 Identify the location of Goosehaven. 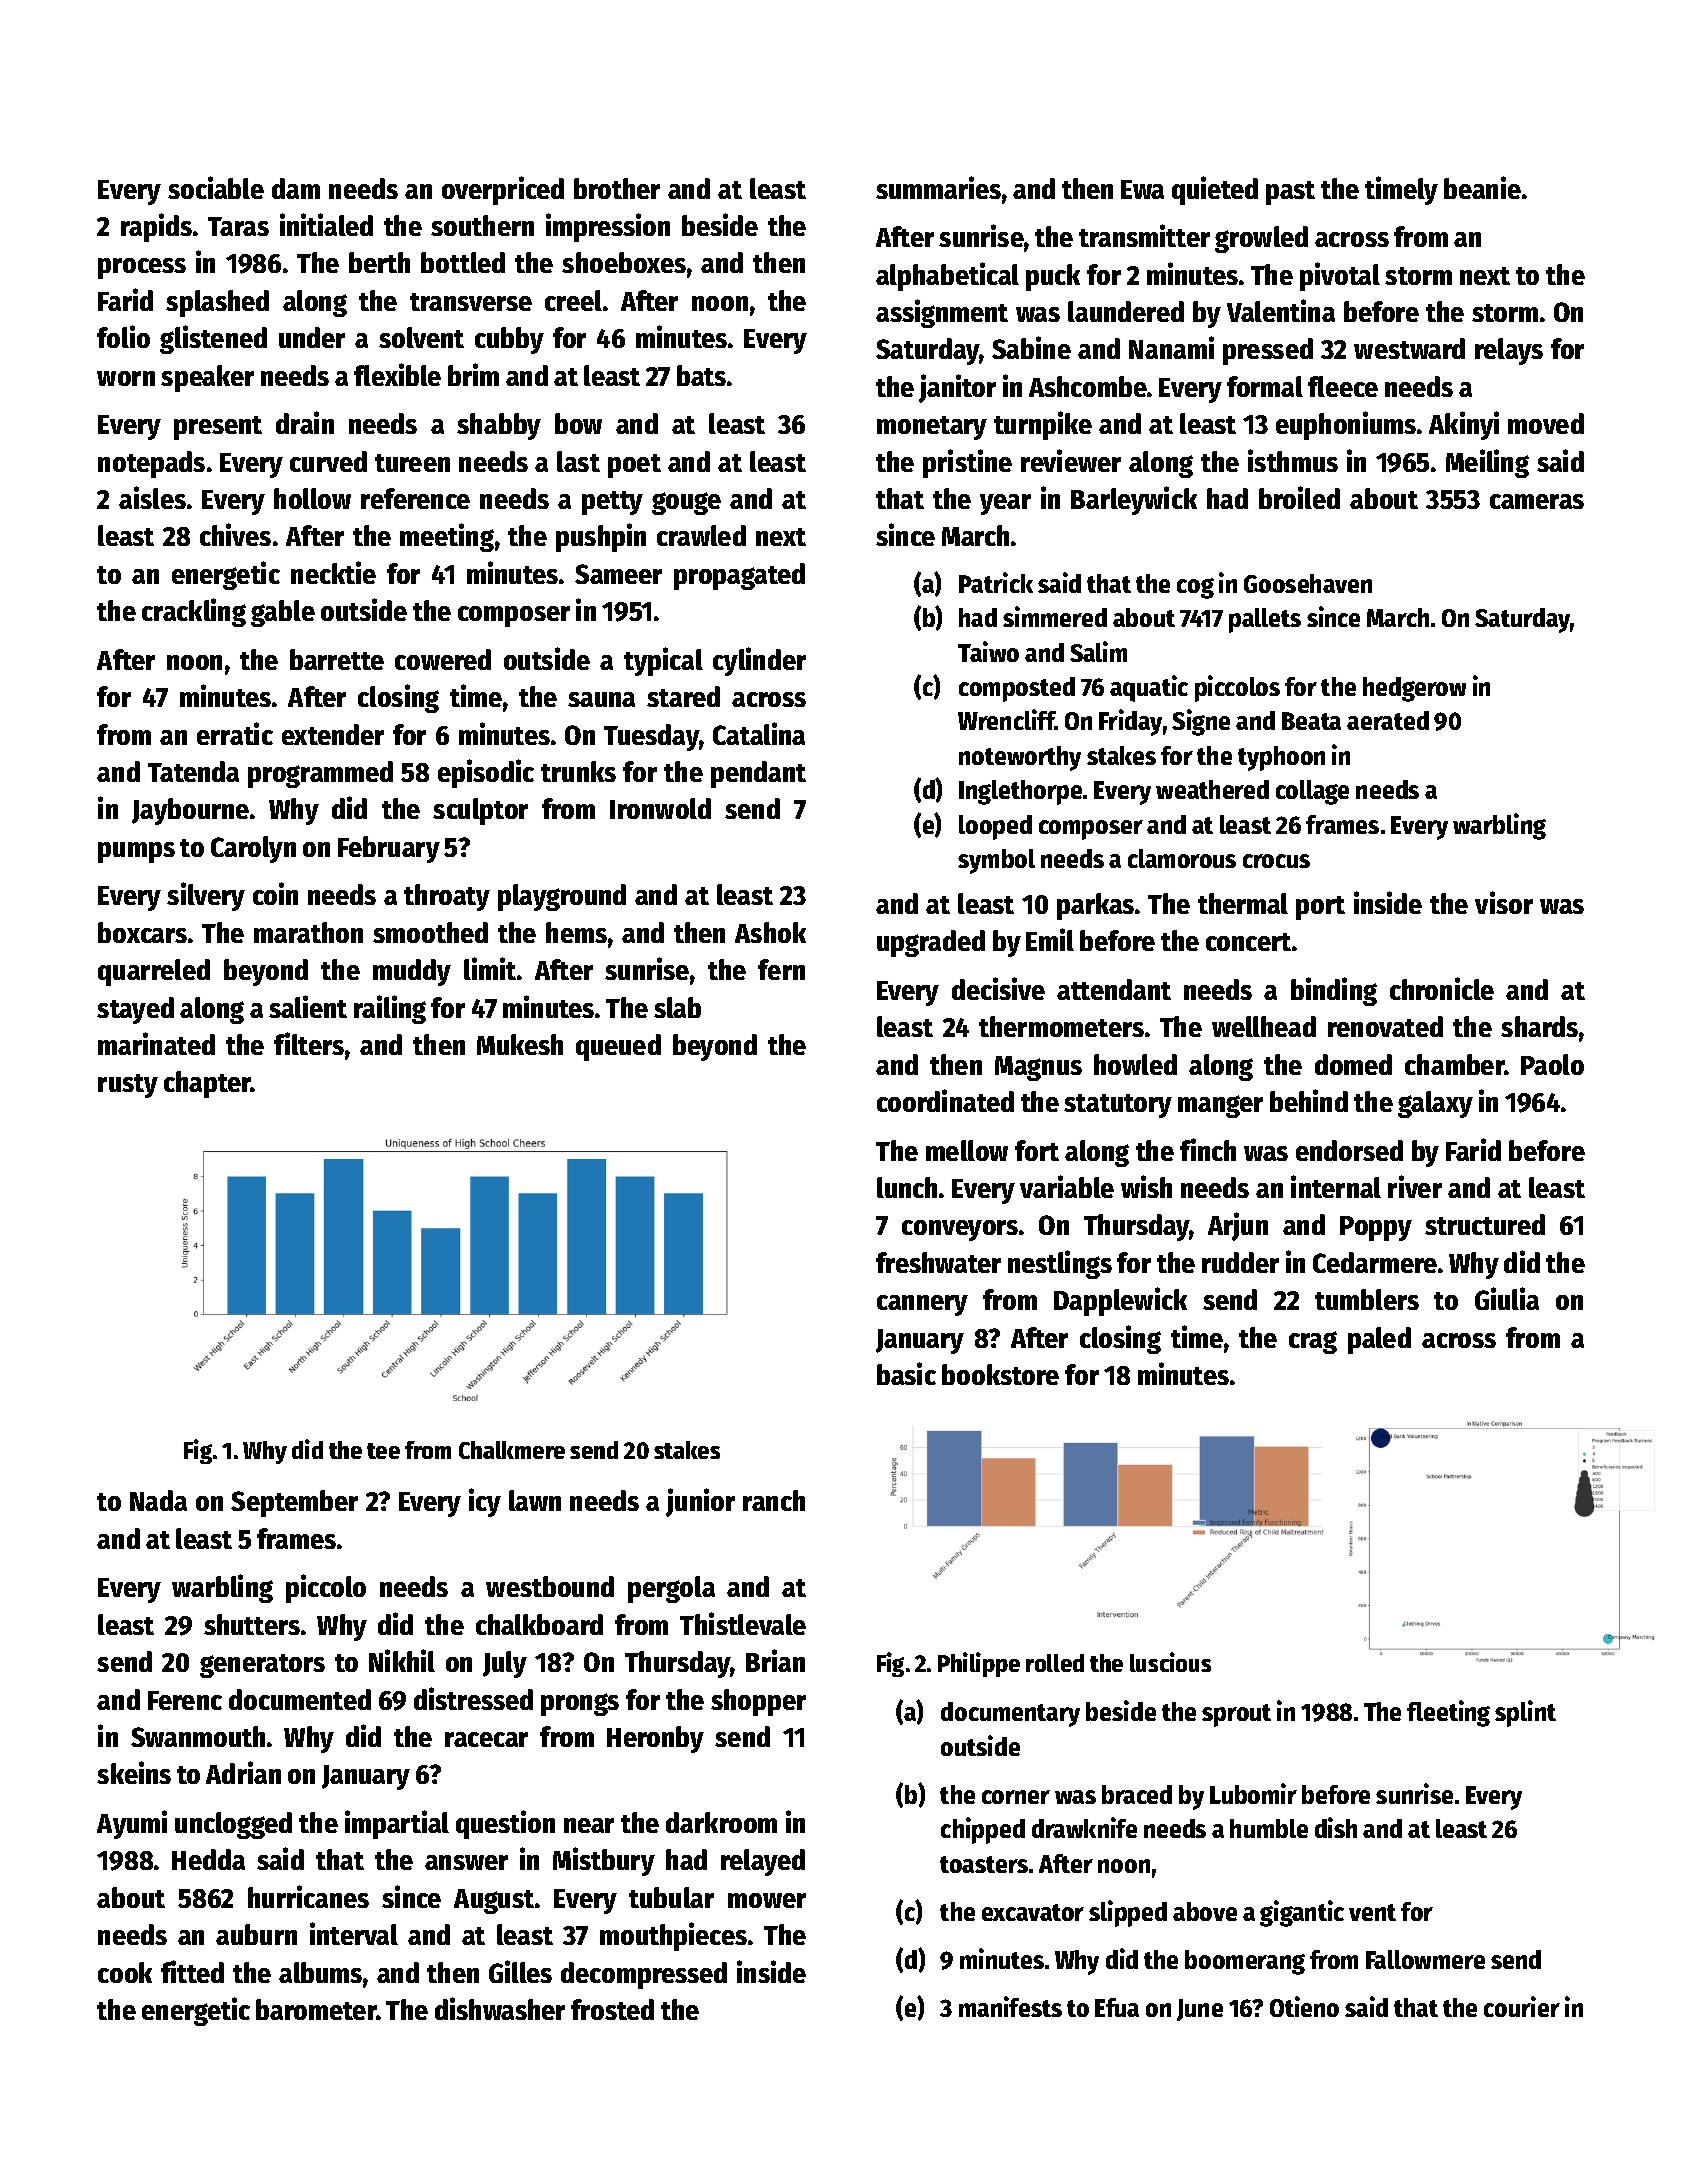
(1308, 583).
